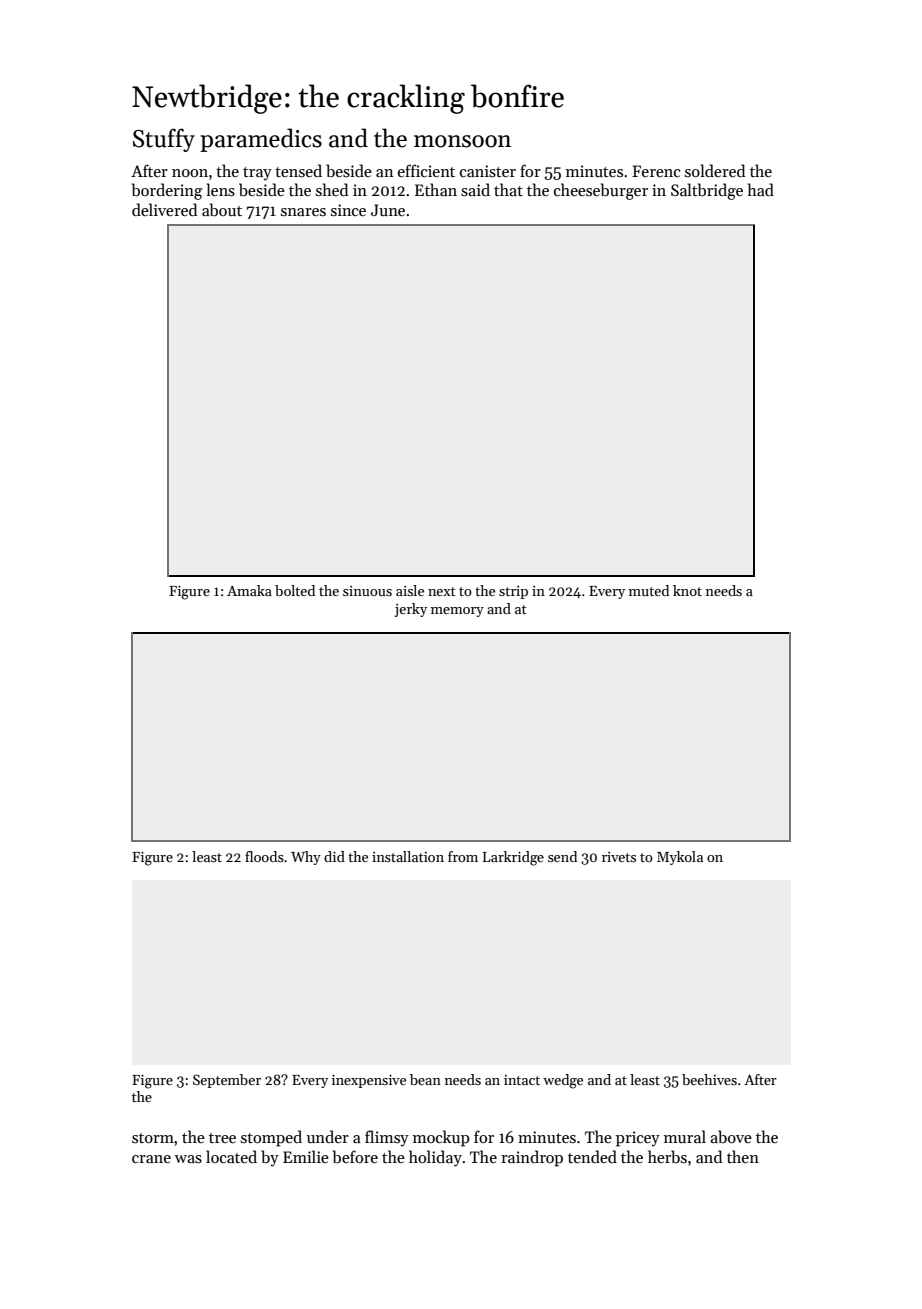 The width and height of the screenshot is (922, 1309). Describe the element at coordinates (680, 858) in the screenshot. I see `Mykola` at that location.
